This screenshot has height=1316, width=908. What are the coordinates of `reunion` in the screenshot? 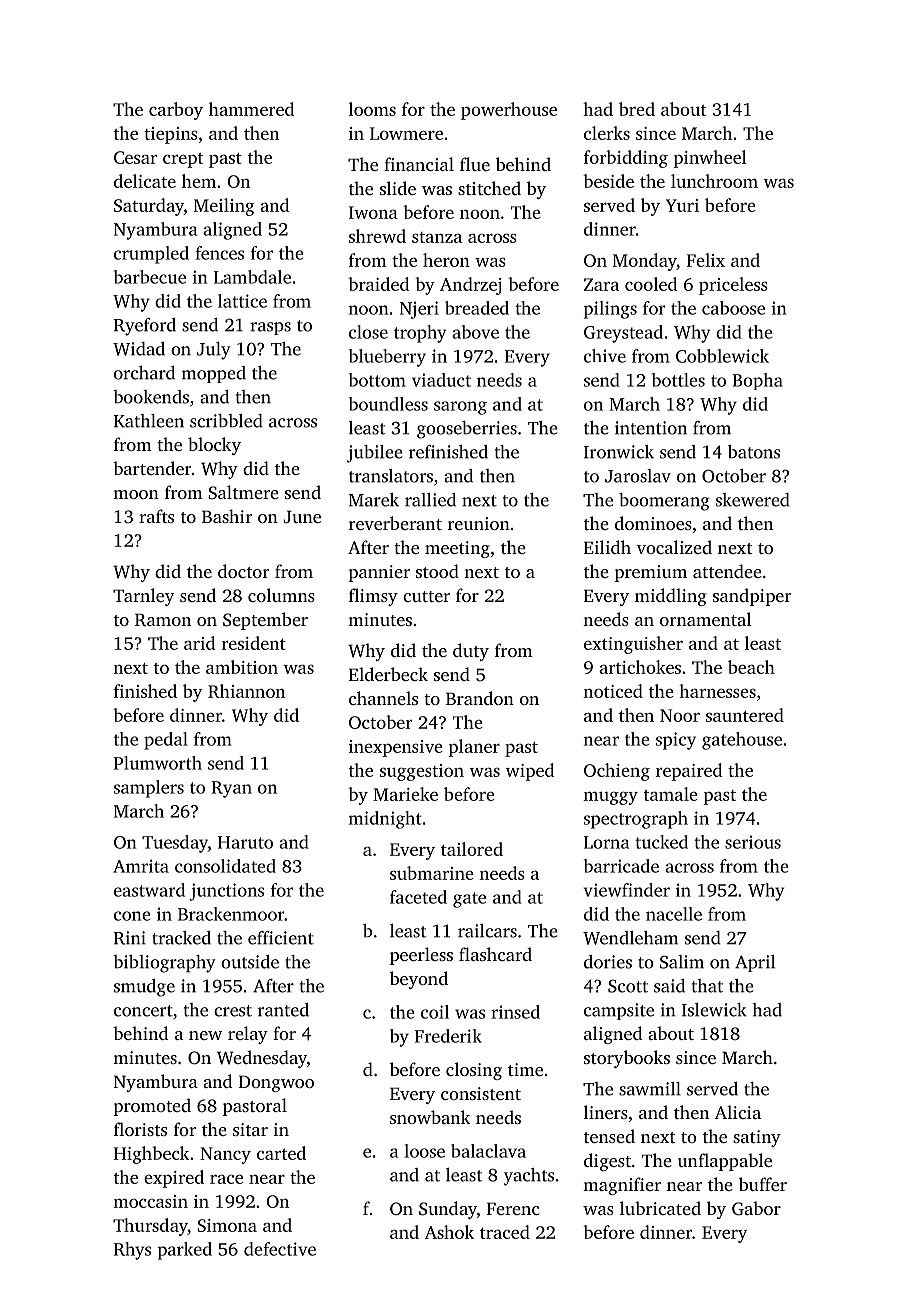 It's located at (479, 523).
